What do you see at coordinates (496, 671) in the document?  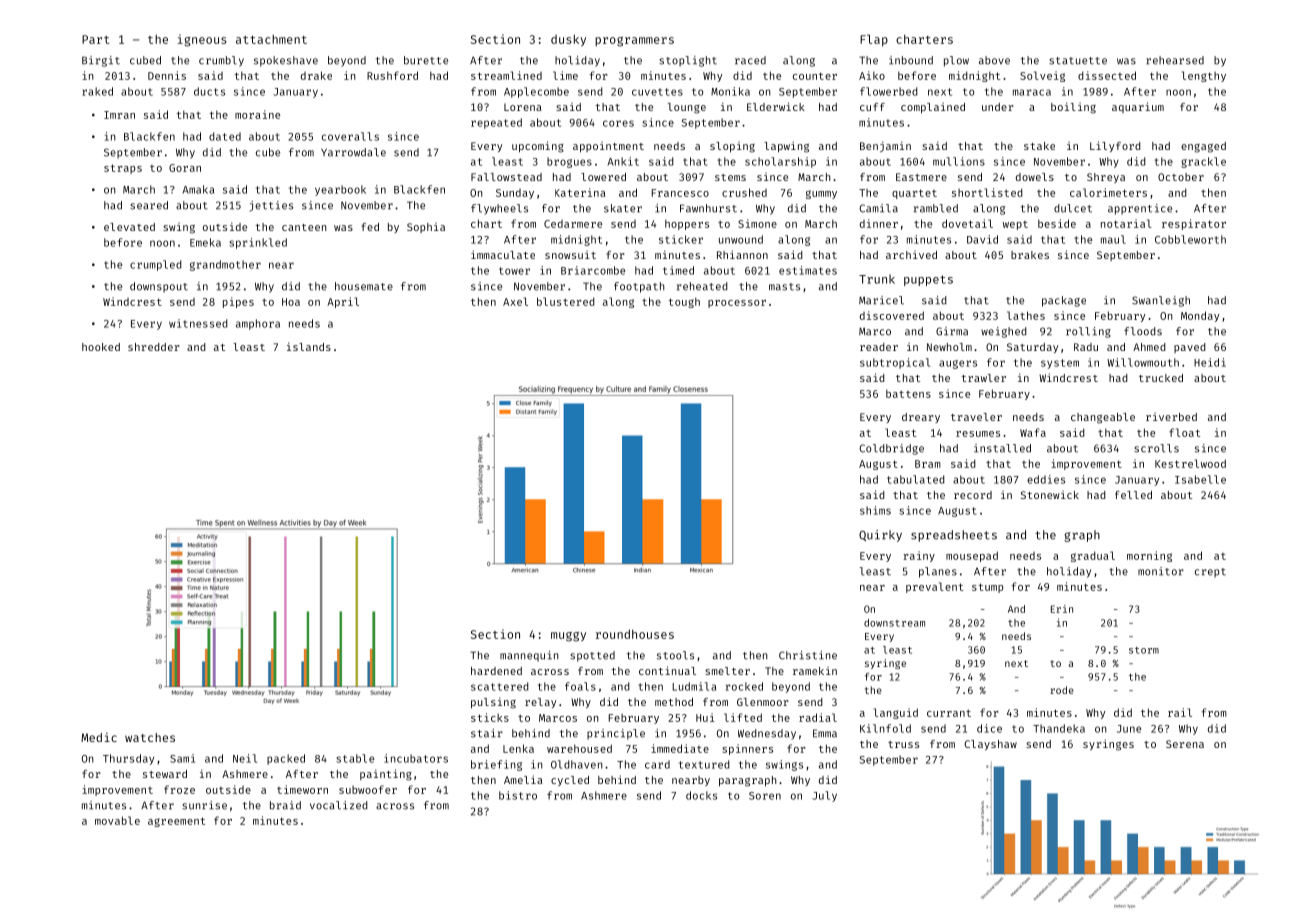 I see `hardened` at bounding box center [496, 671].
